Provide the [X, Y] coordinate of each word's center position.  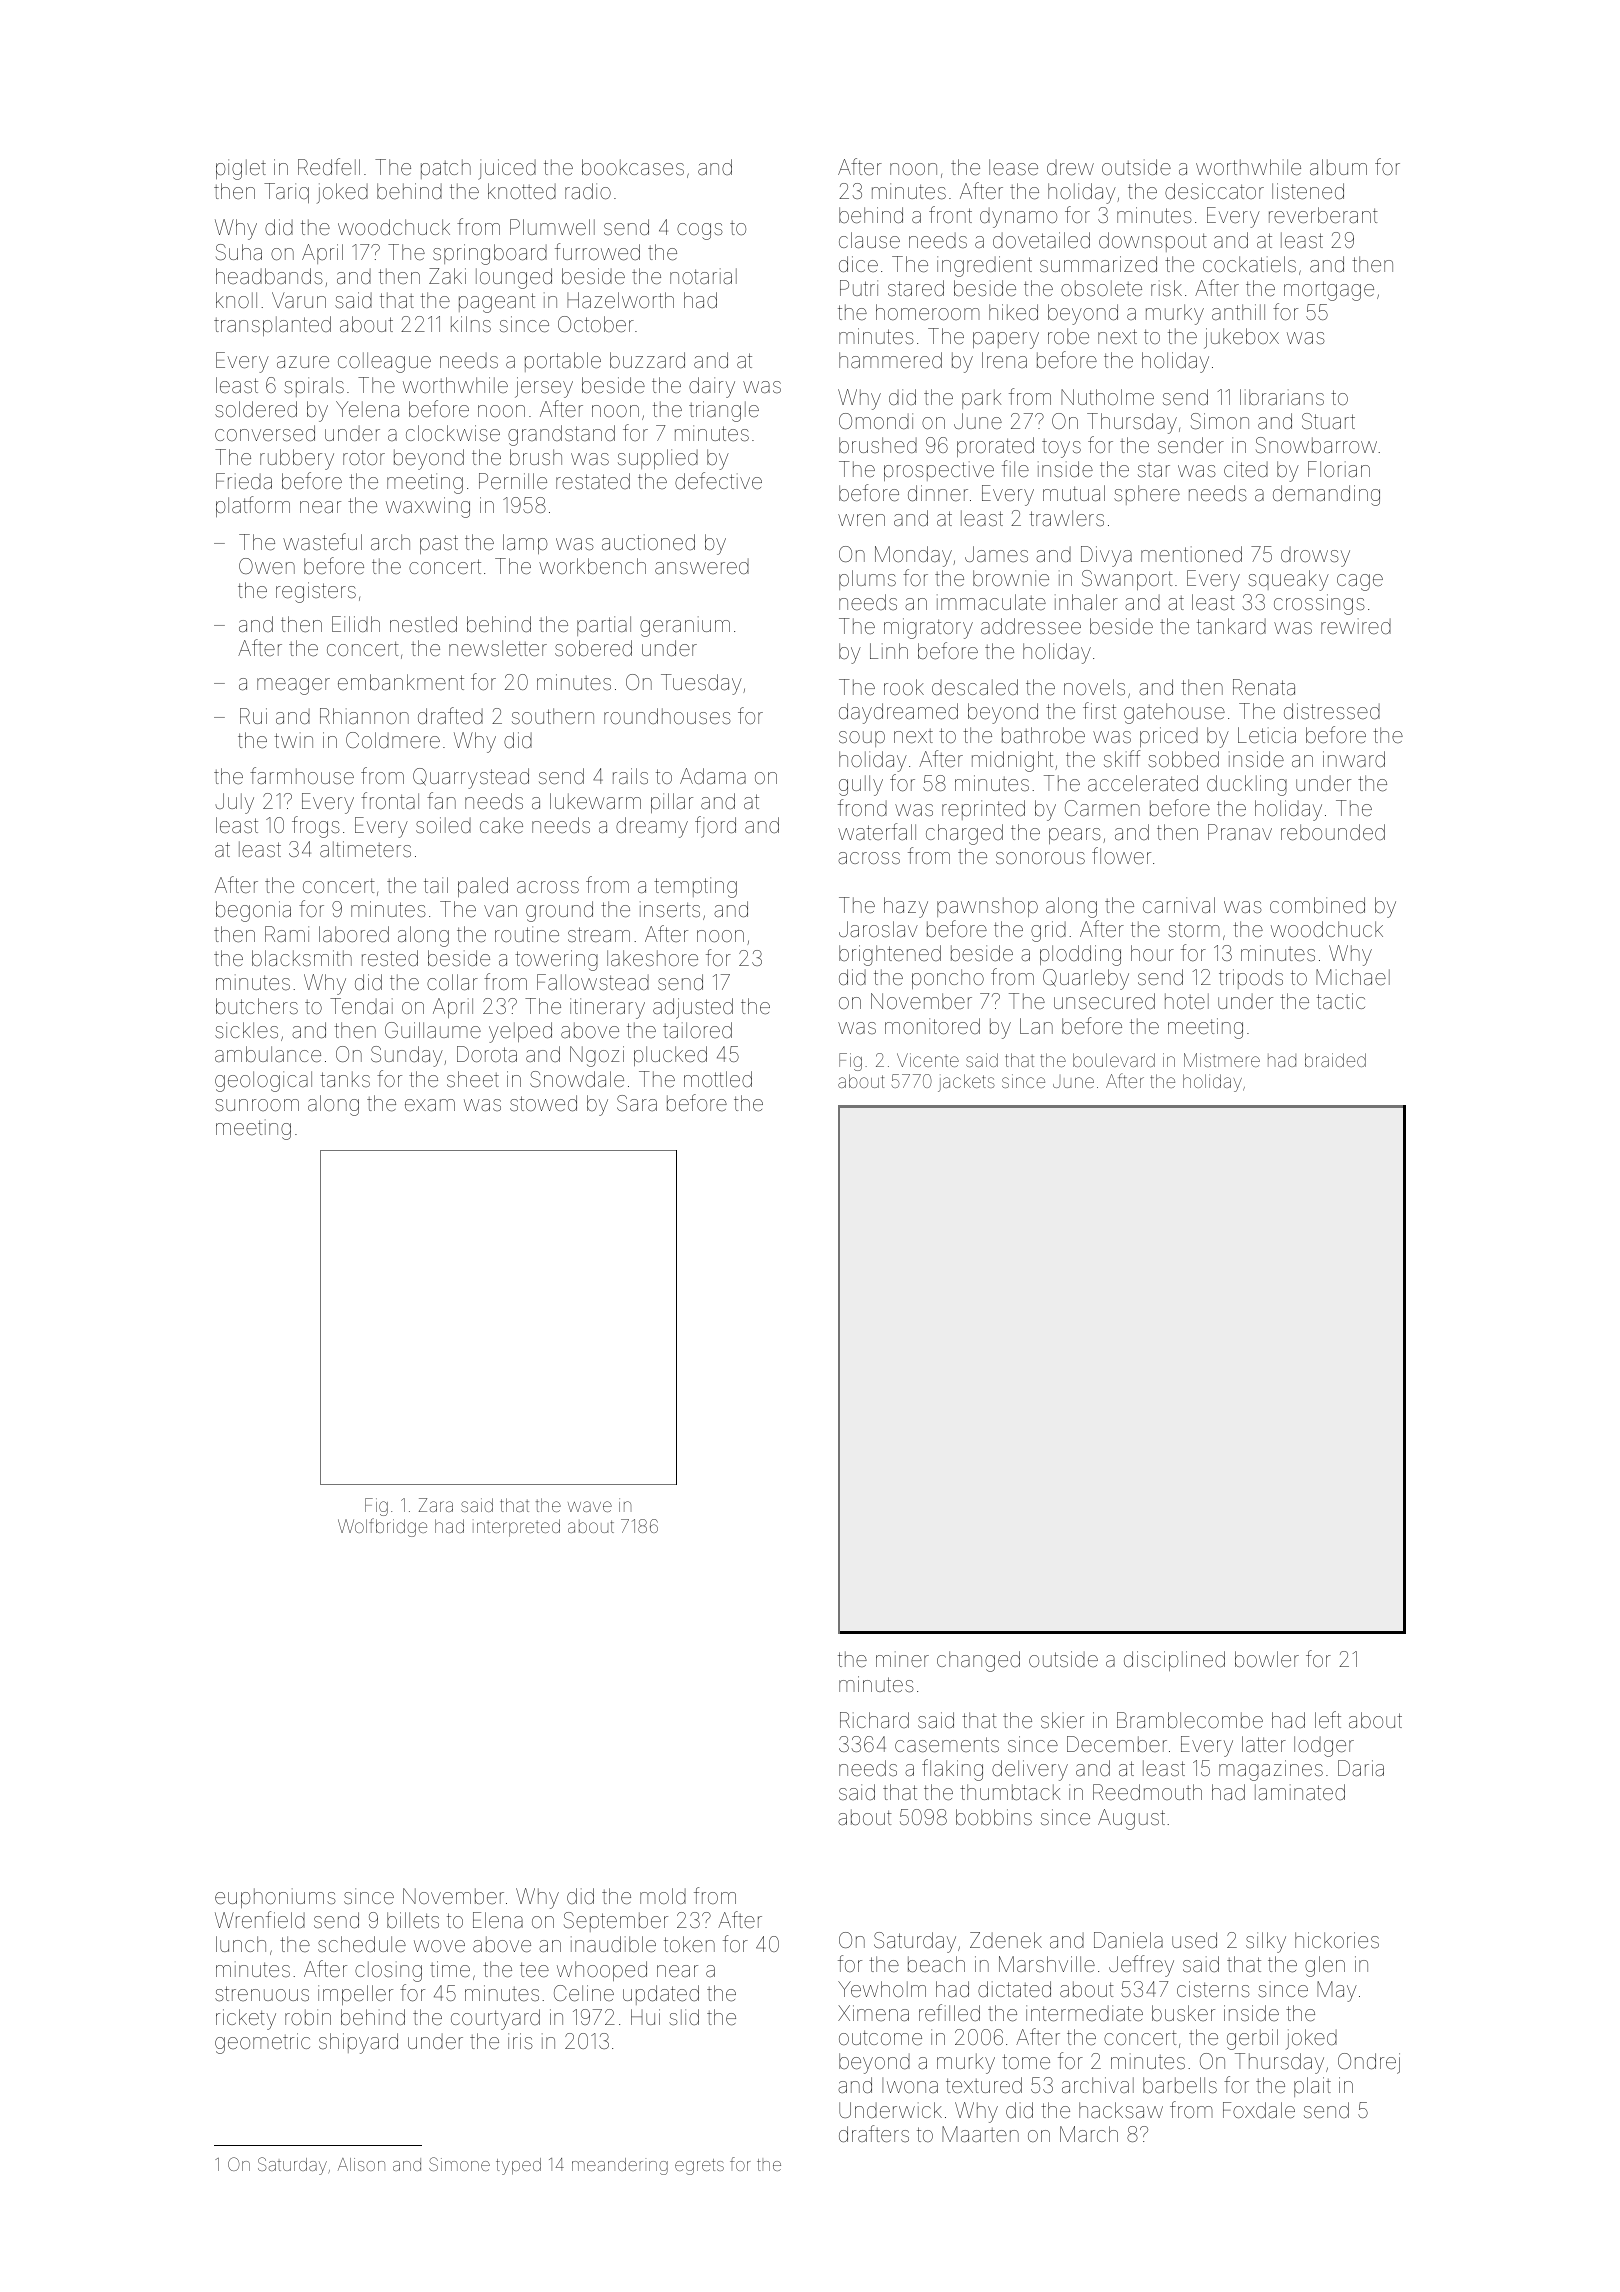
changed [978, 1661]
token [689, 1944]
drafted [450, 715]
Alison [361, 2164]
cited [1246, 469]
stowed [543, 1103]
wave [590, 1506]
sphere [1147, 495]
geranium [685, 626]
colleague [384, 362]
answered [702, 566]
